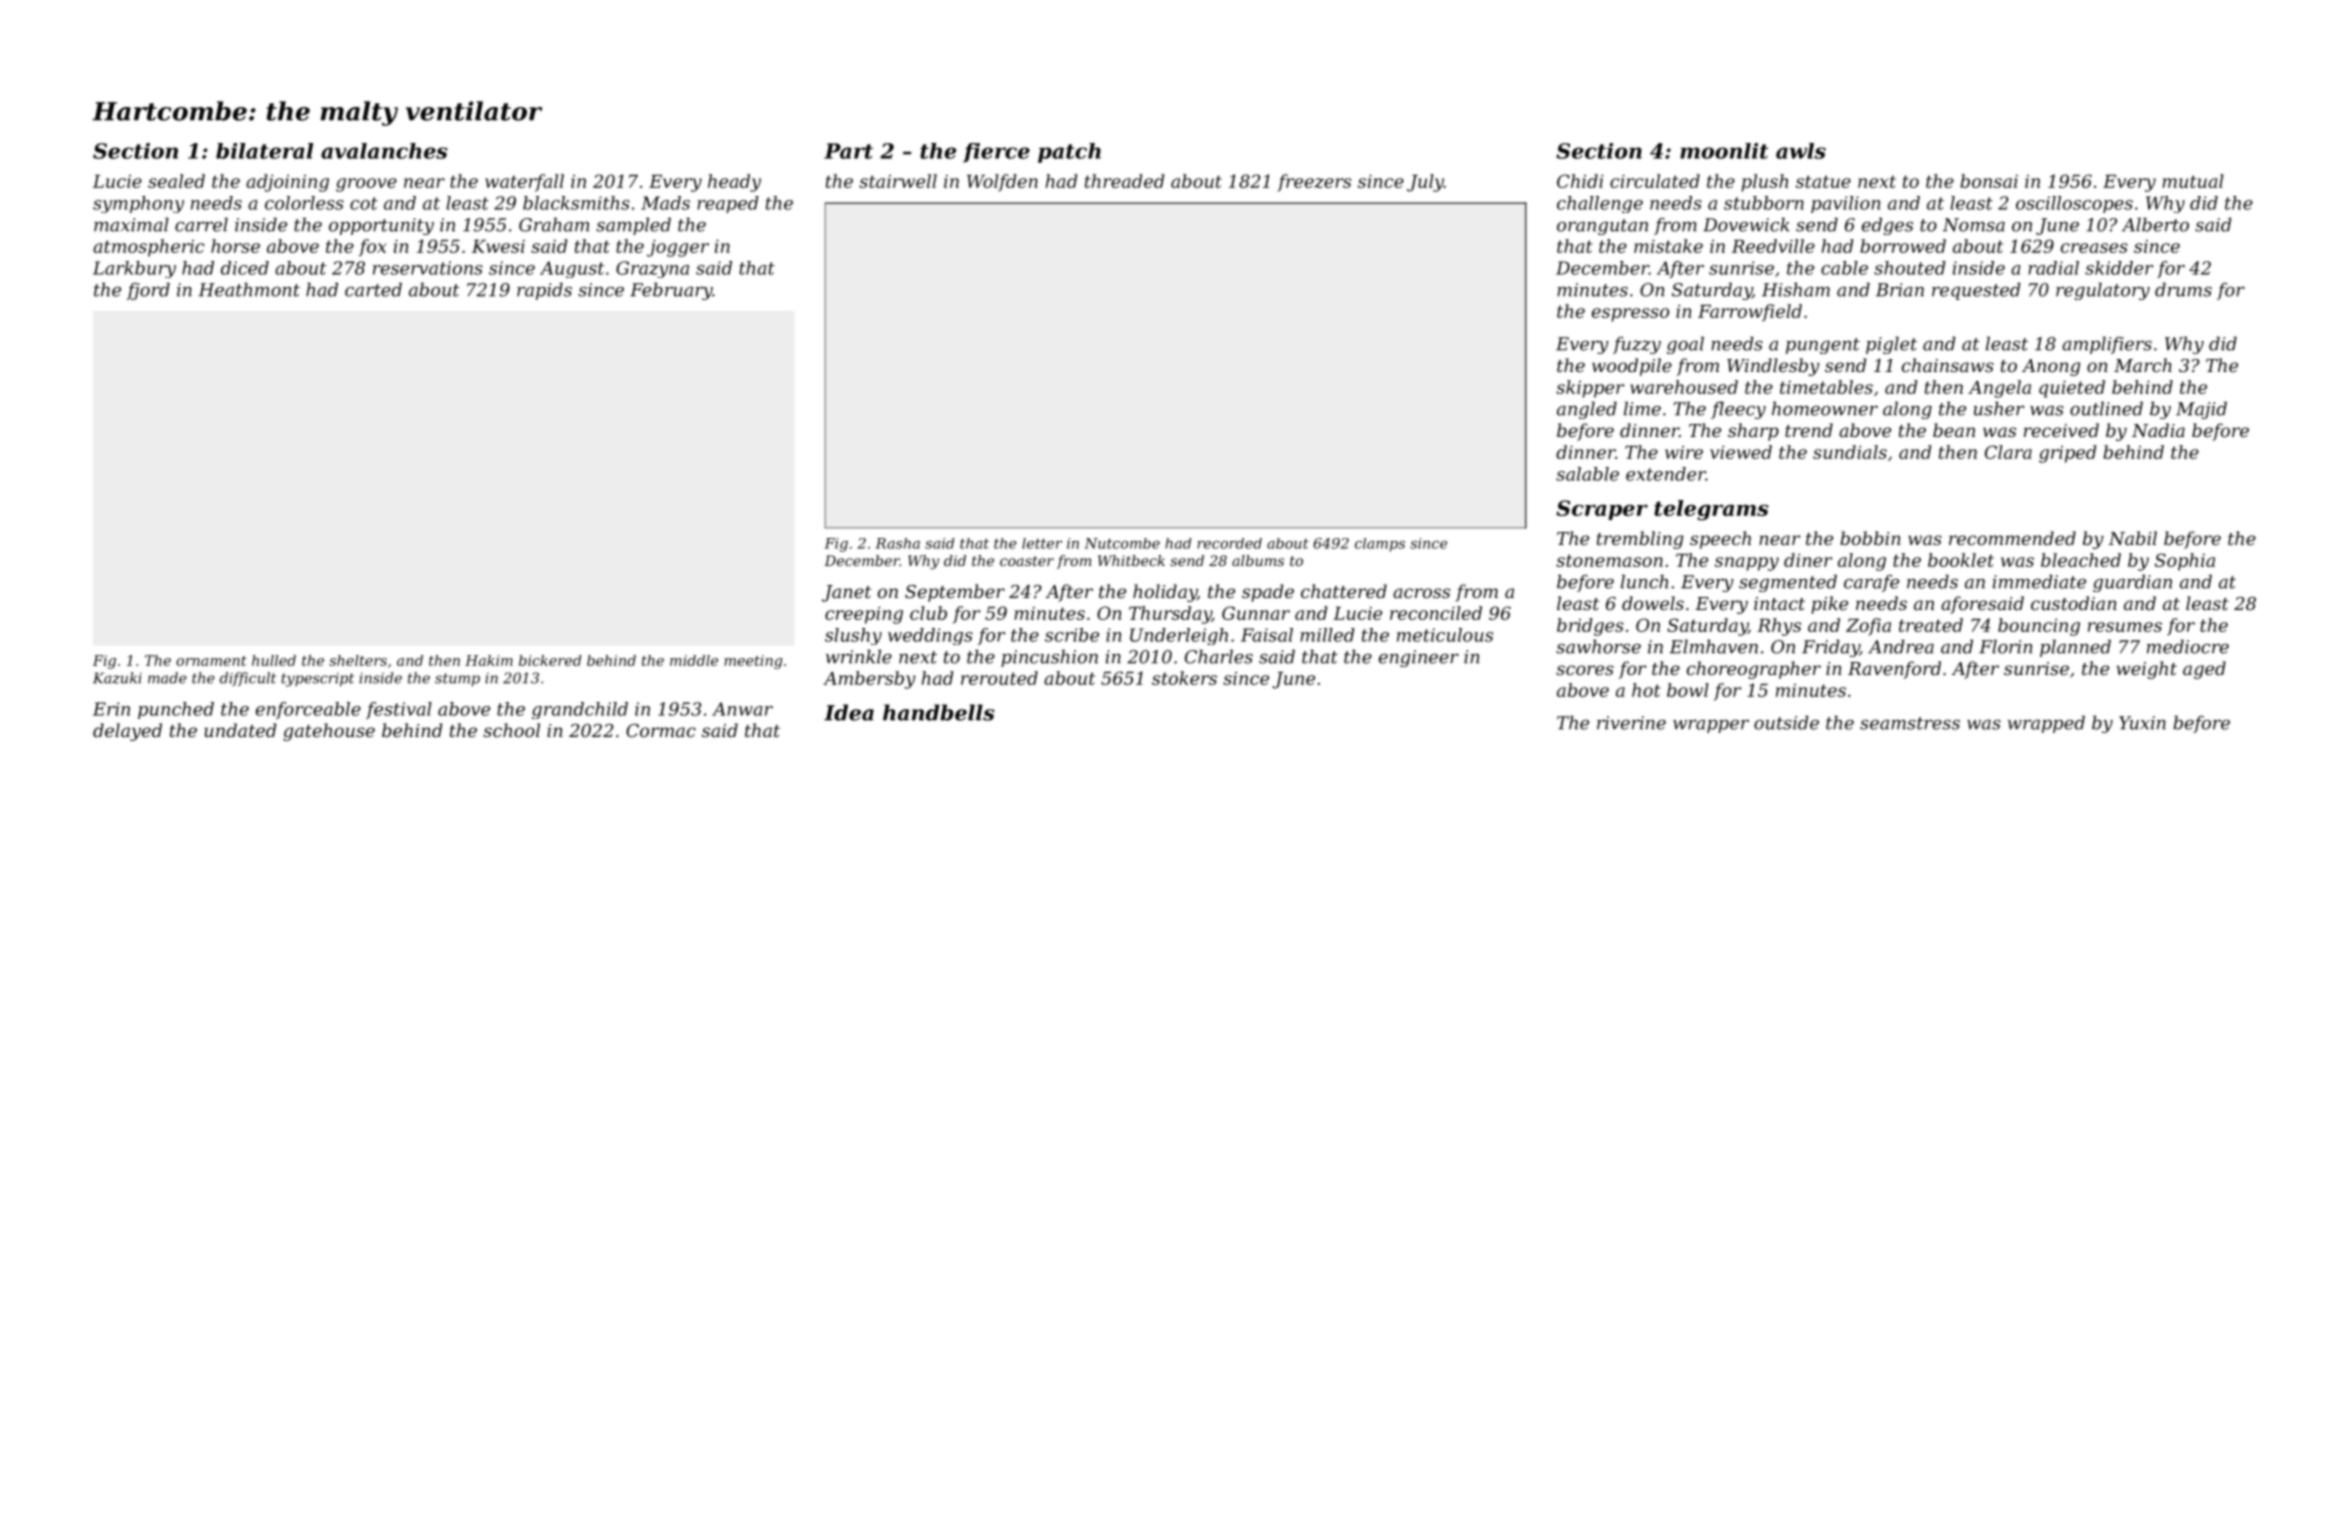 The image size is (2351, 1521). I want to click on rapids, so click(544, 291).
